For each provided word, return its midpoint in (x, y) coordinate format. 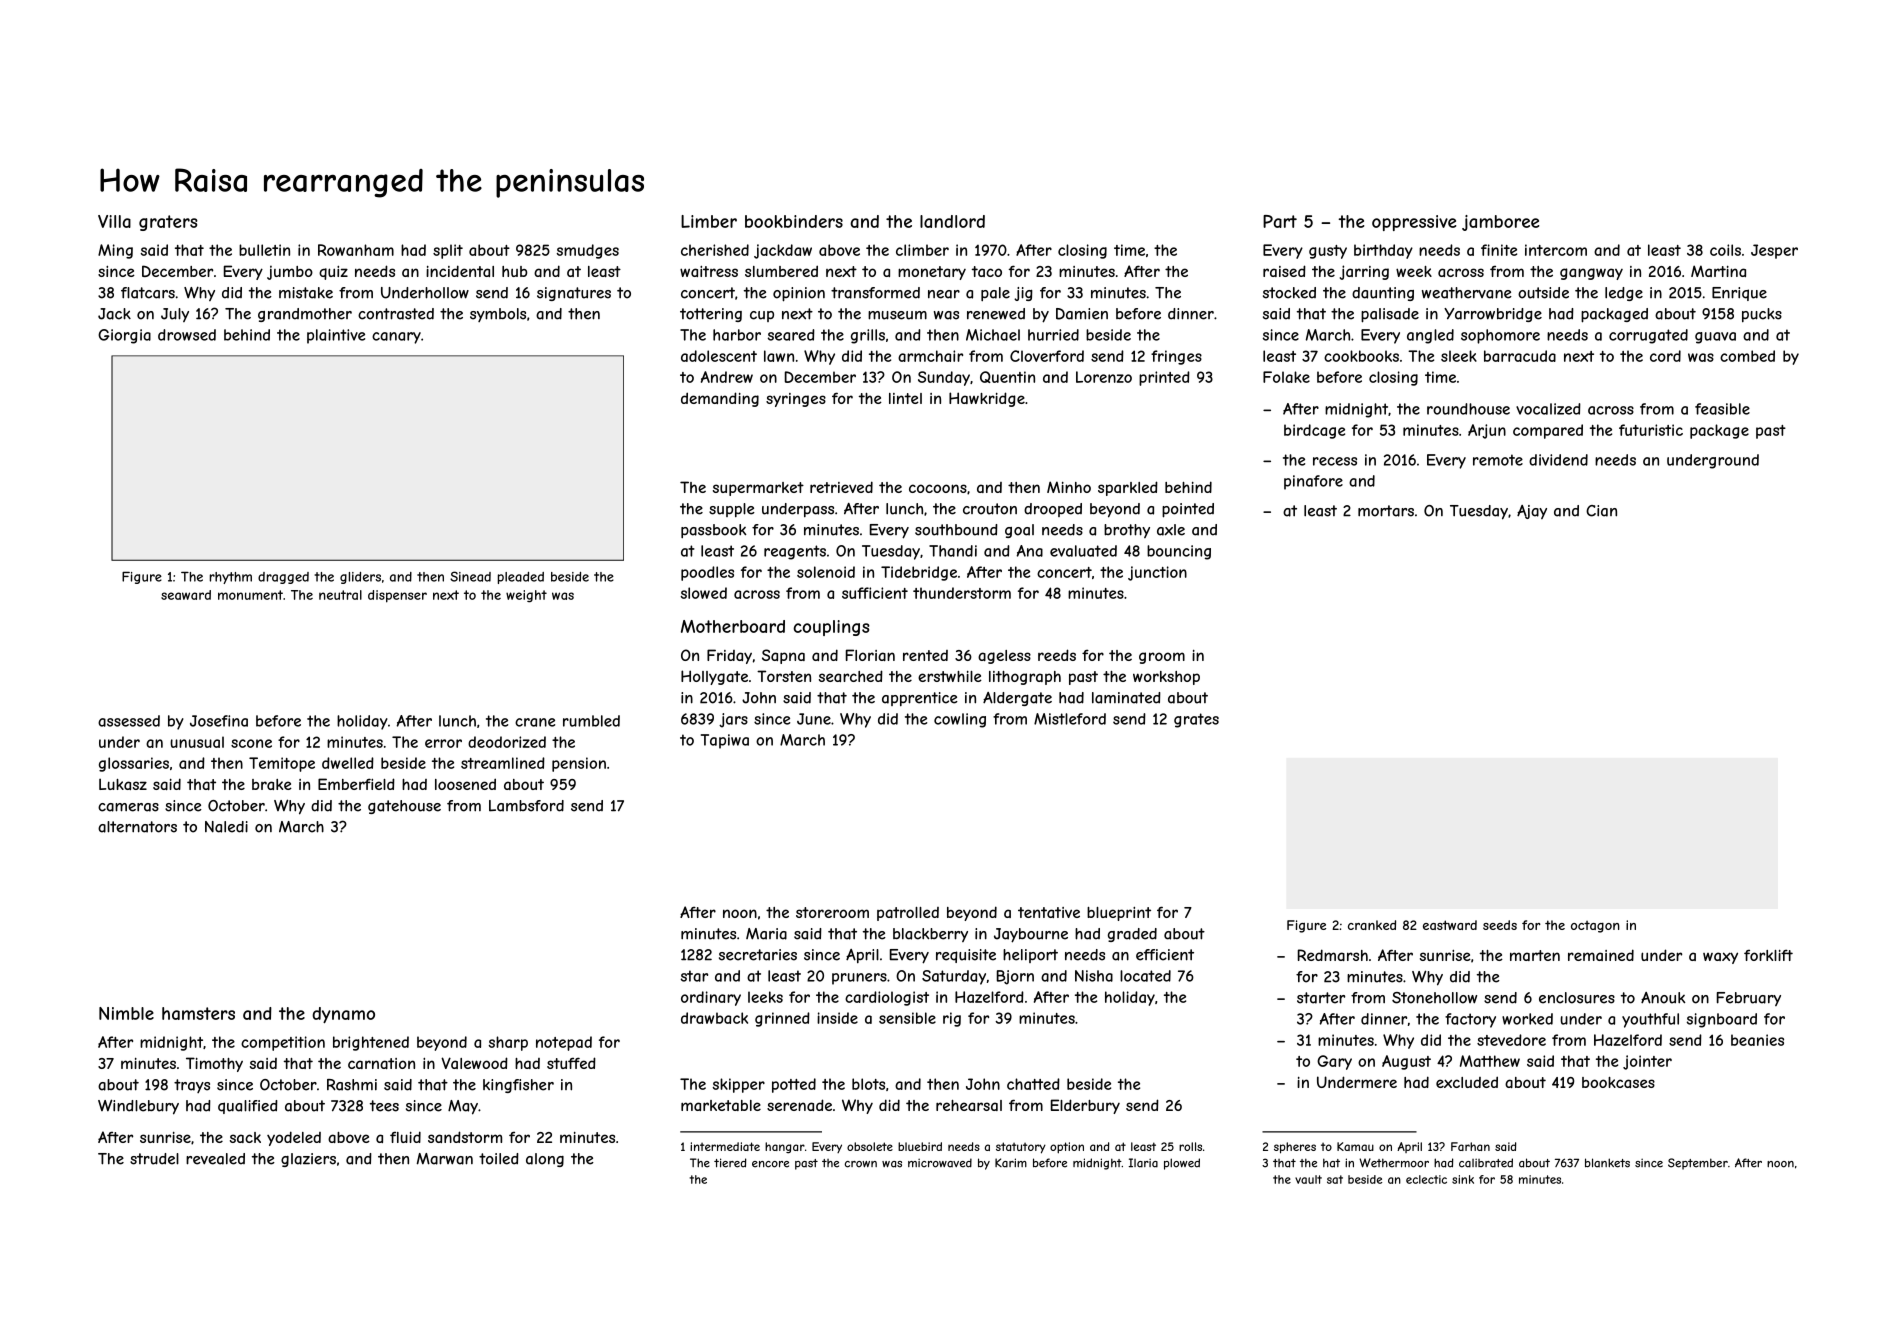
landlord (952, 221)
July (175, 315)
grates (1196, 720)
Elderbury (1085, 1106)
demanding (720, 399)
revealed (215, 1159)
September (1698, 1164)
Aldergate (1017, 699)
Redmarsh (1333, 955)
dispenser (397, 596)
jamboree (1500, 223)
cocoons (938, 488)
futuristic (1651, 430)
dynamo (343, 1015)
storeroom (832, 912)
